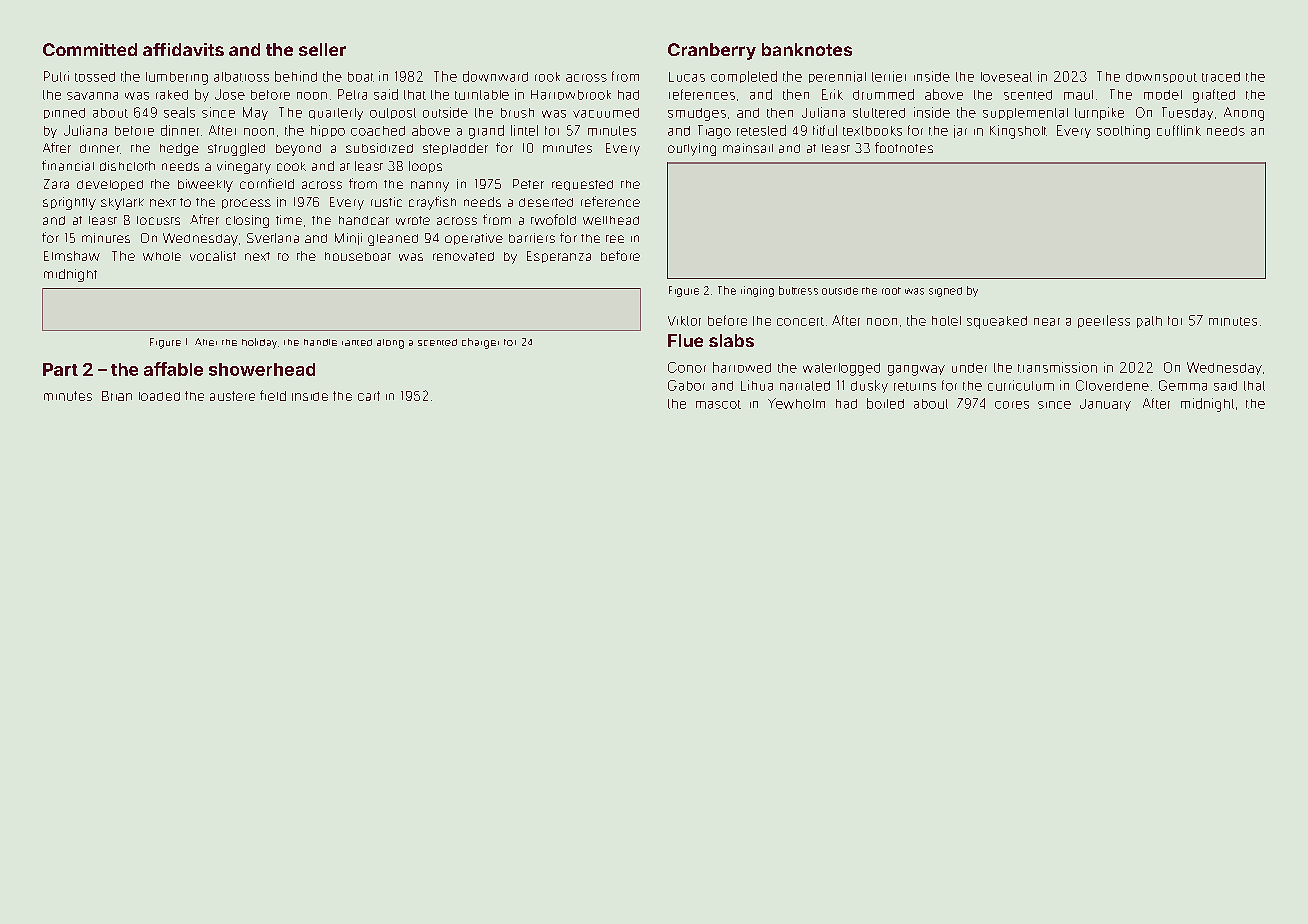 This document has width=1308, height=924. I want to click on downspout, so click(1161, 77).
